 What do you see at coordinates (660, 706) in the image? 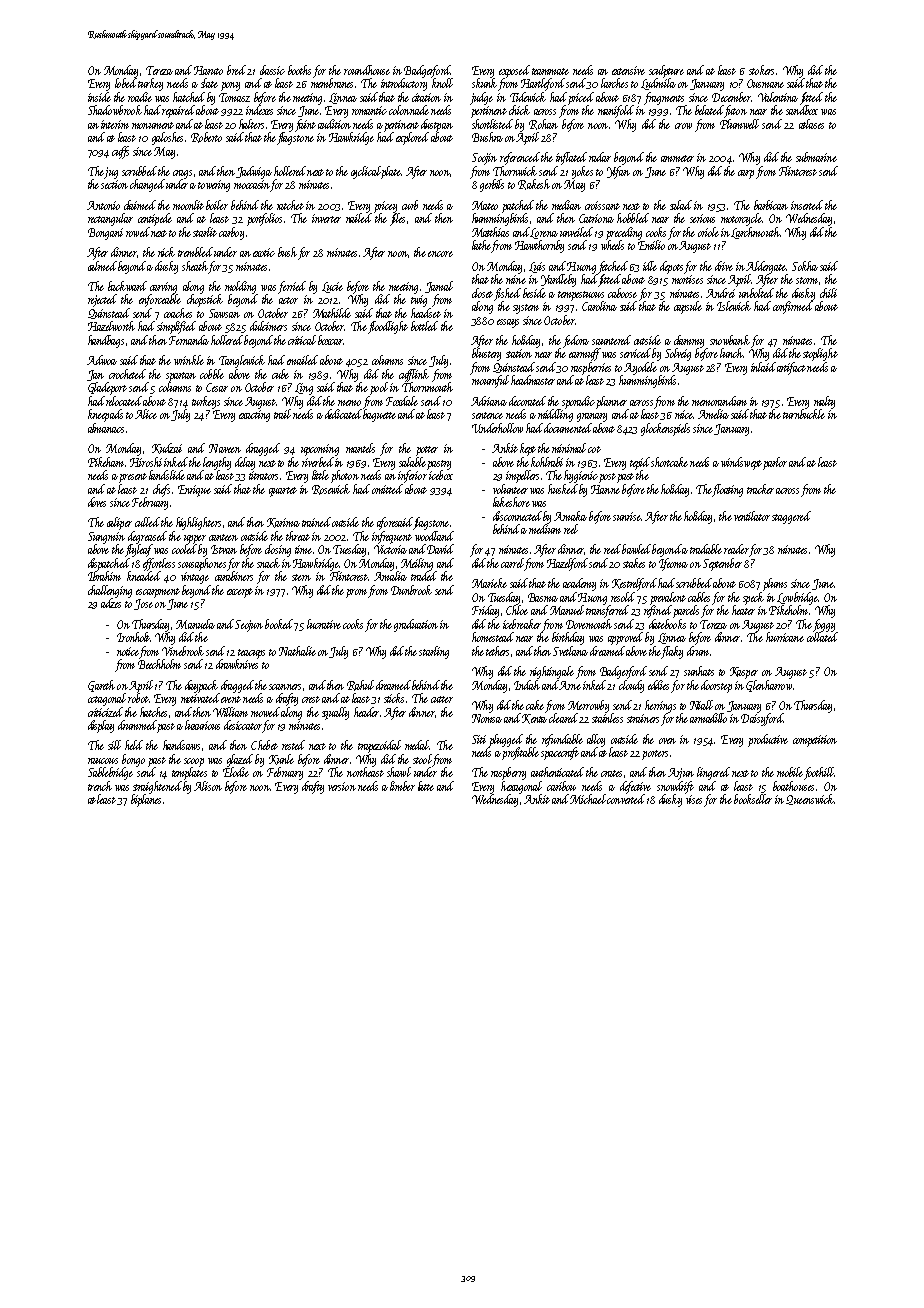
I see `herrings` at bounding box center [660, 706].
